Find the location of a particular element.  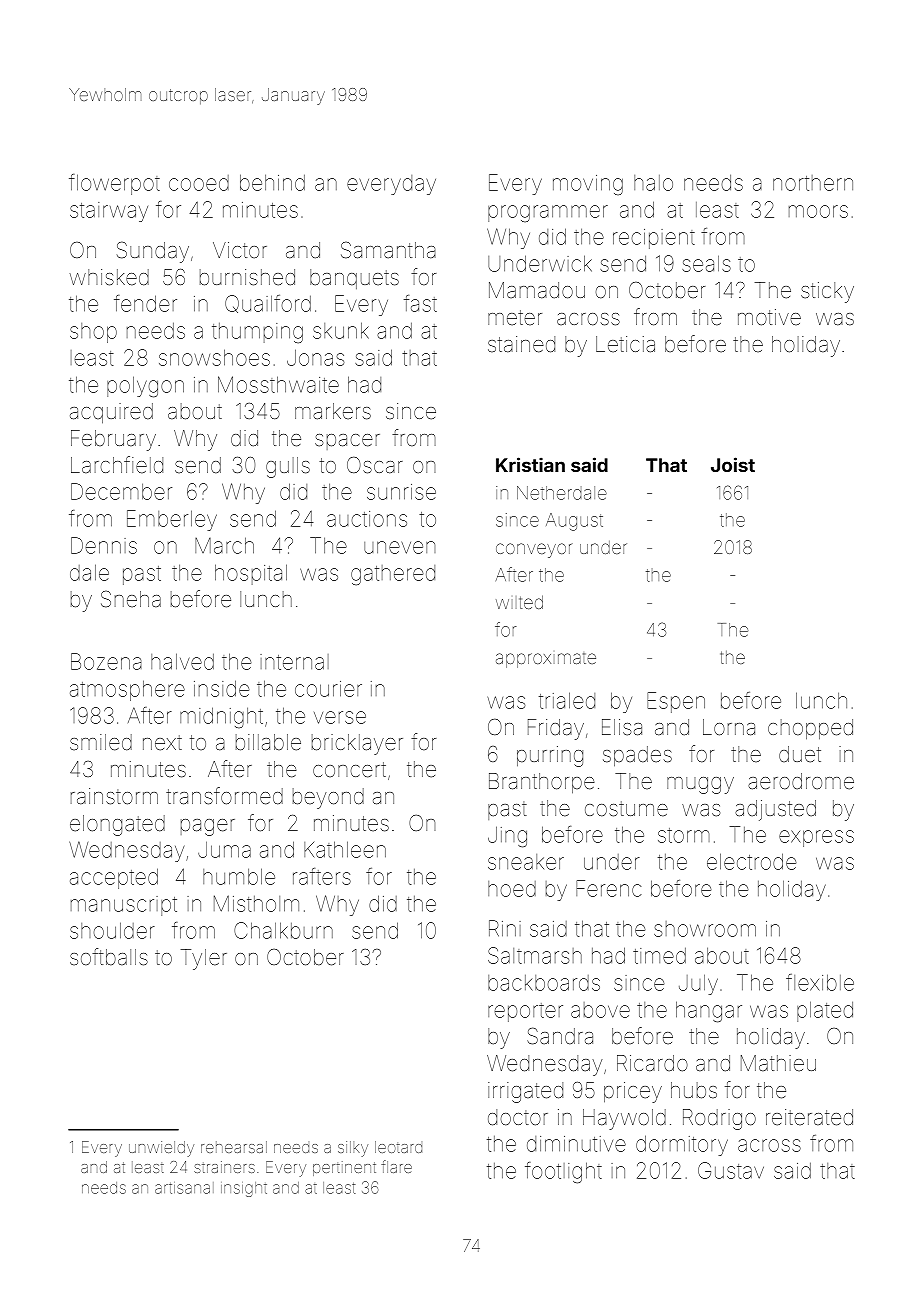

transformed is located at coordinates (224, 796).
